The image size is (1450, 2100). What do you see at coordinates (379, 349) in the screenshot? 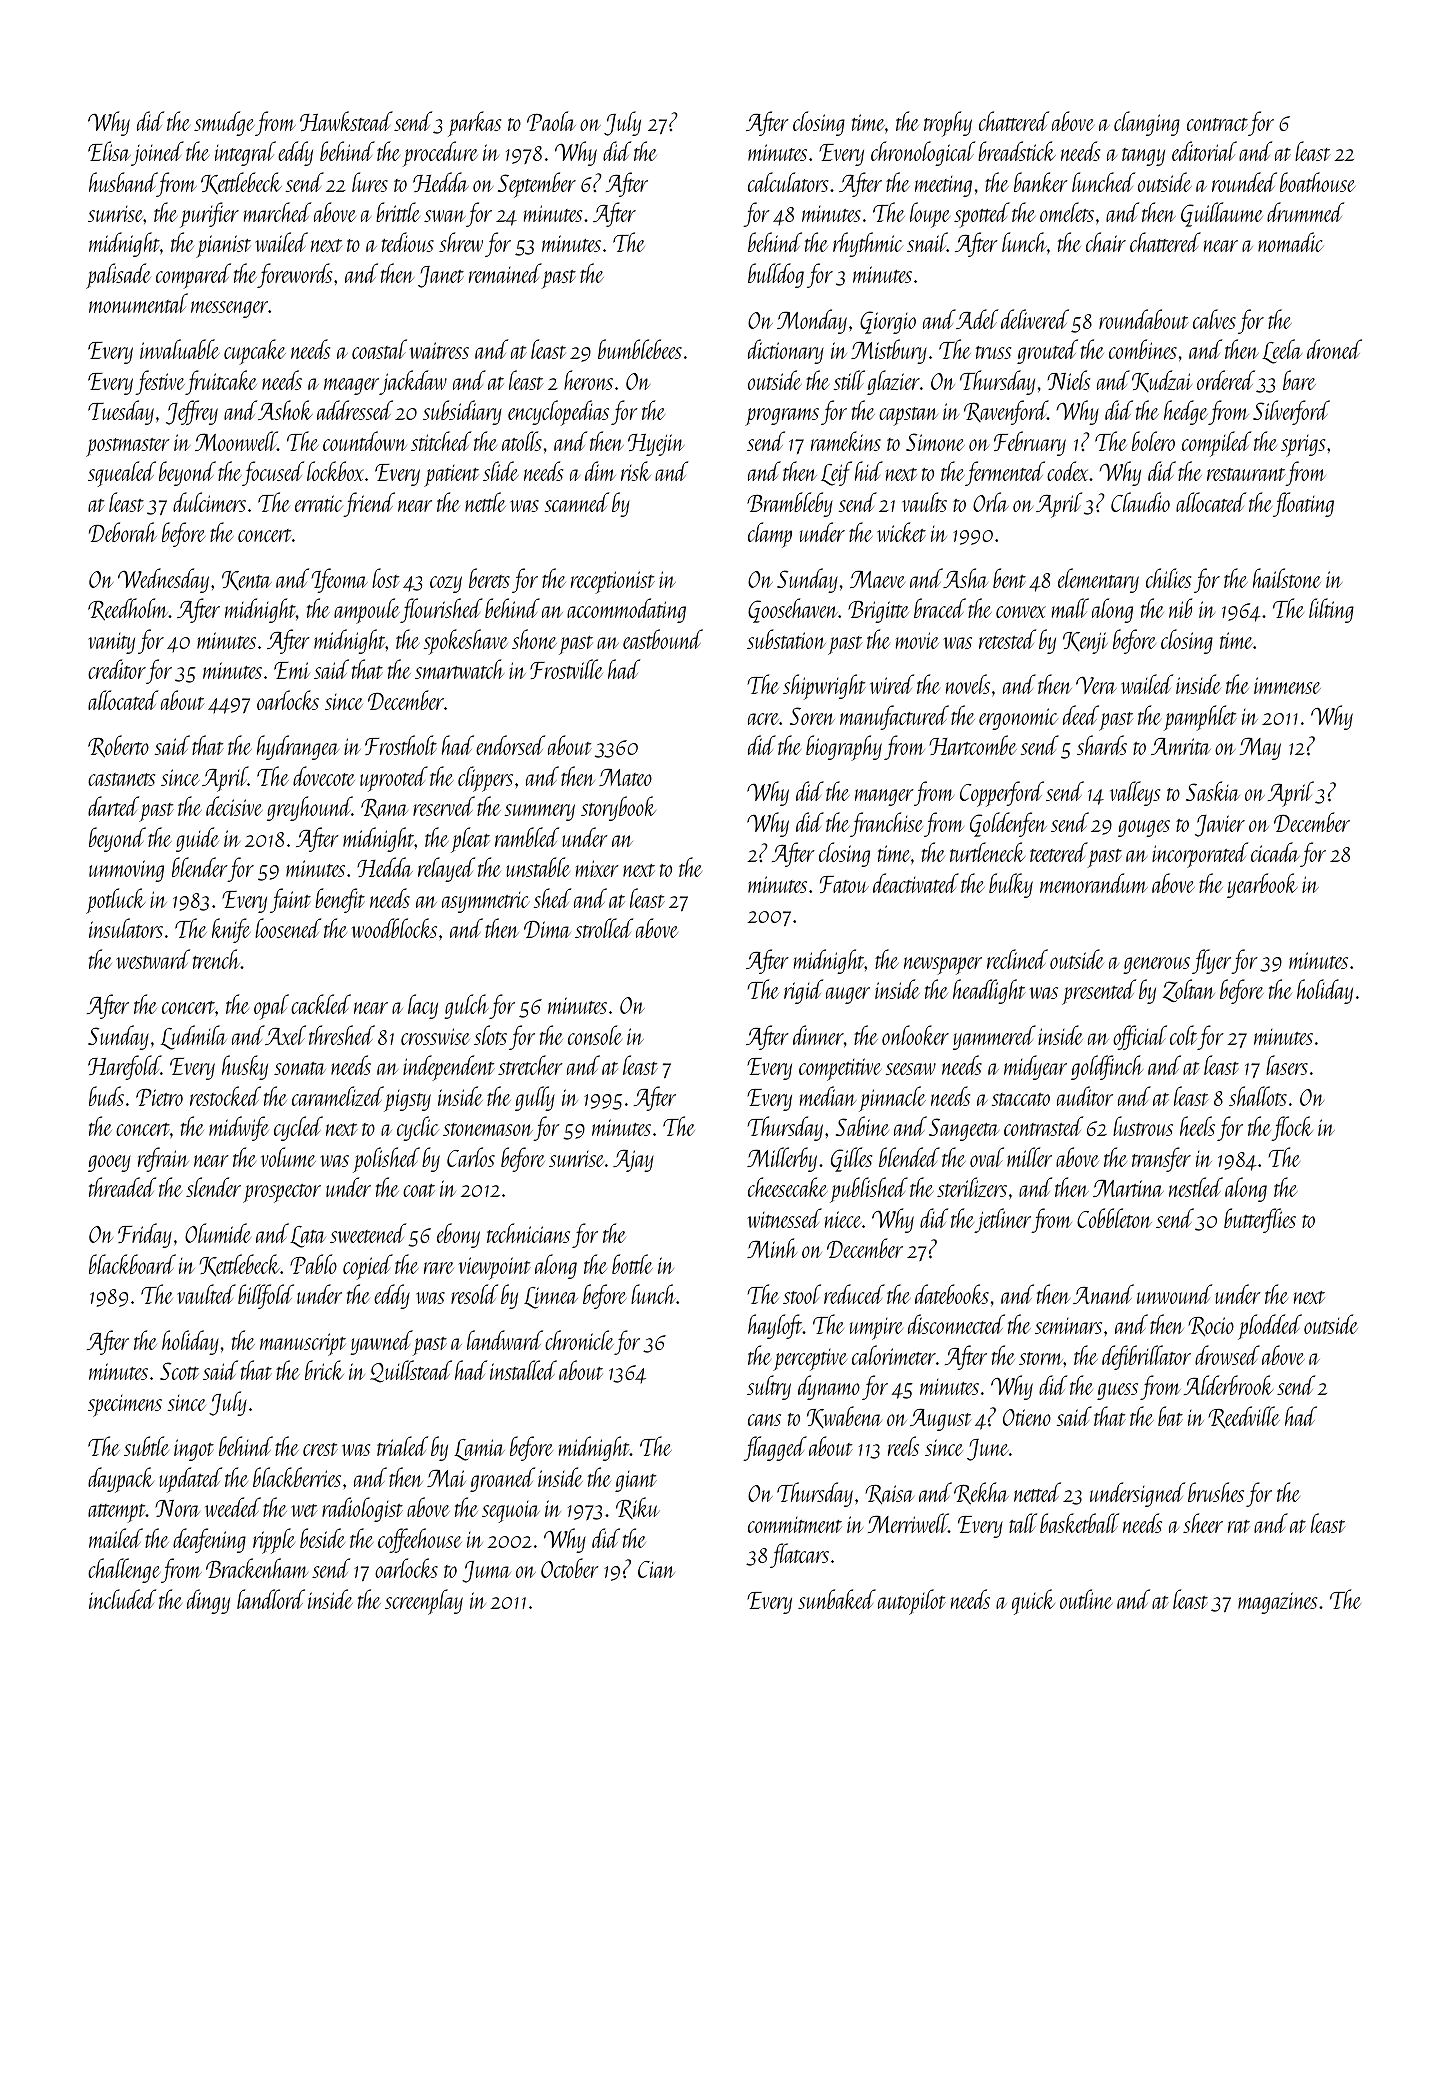
I see `coastal` at bounding box center [379, 349].
